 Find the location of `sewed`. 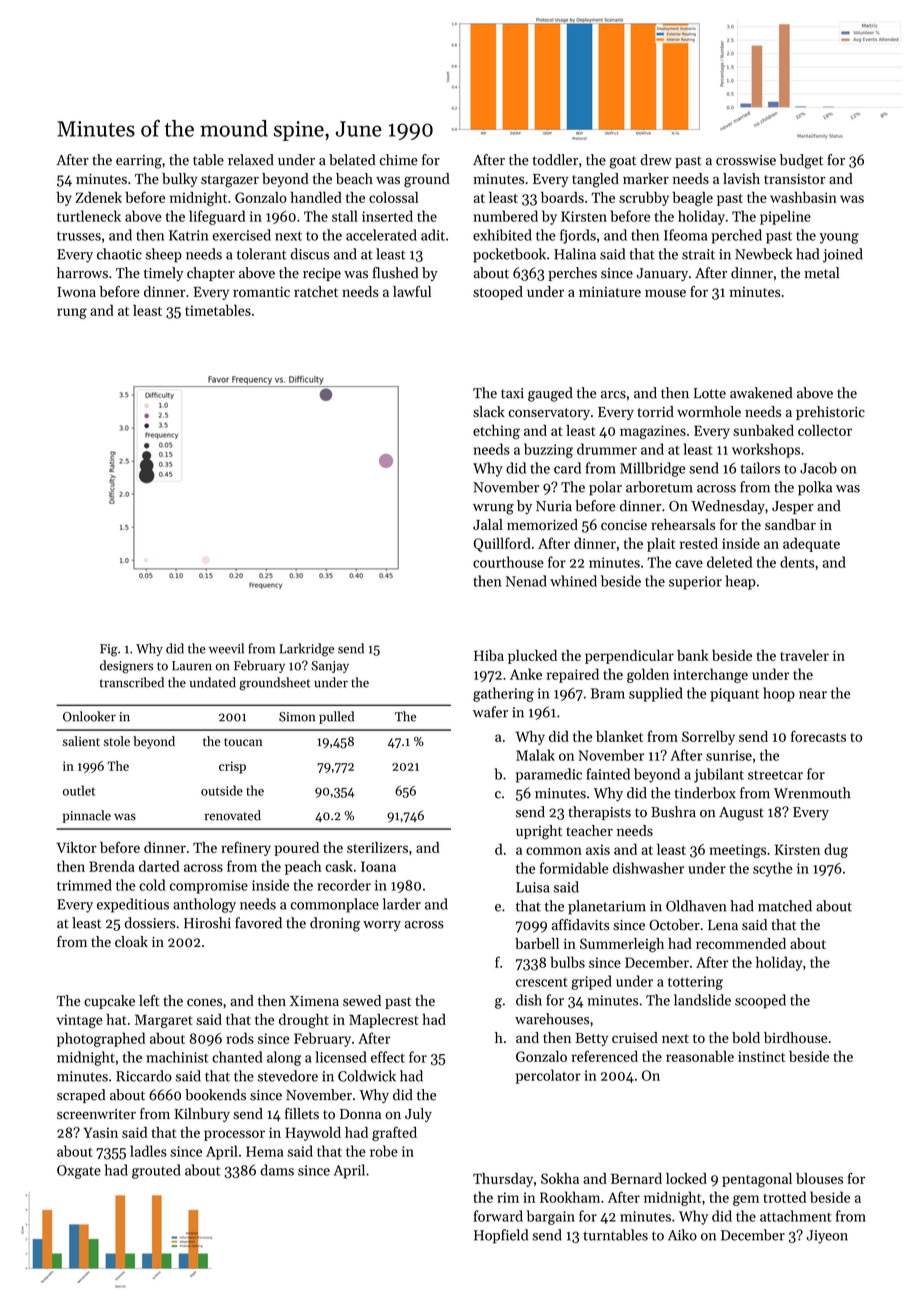

sewed is located at coordinates (362, 1000).
